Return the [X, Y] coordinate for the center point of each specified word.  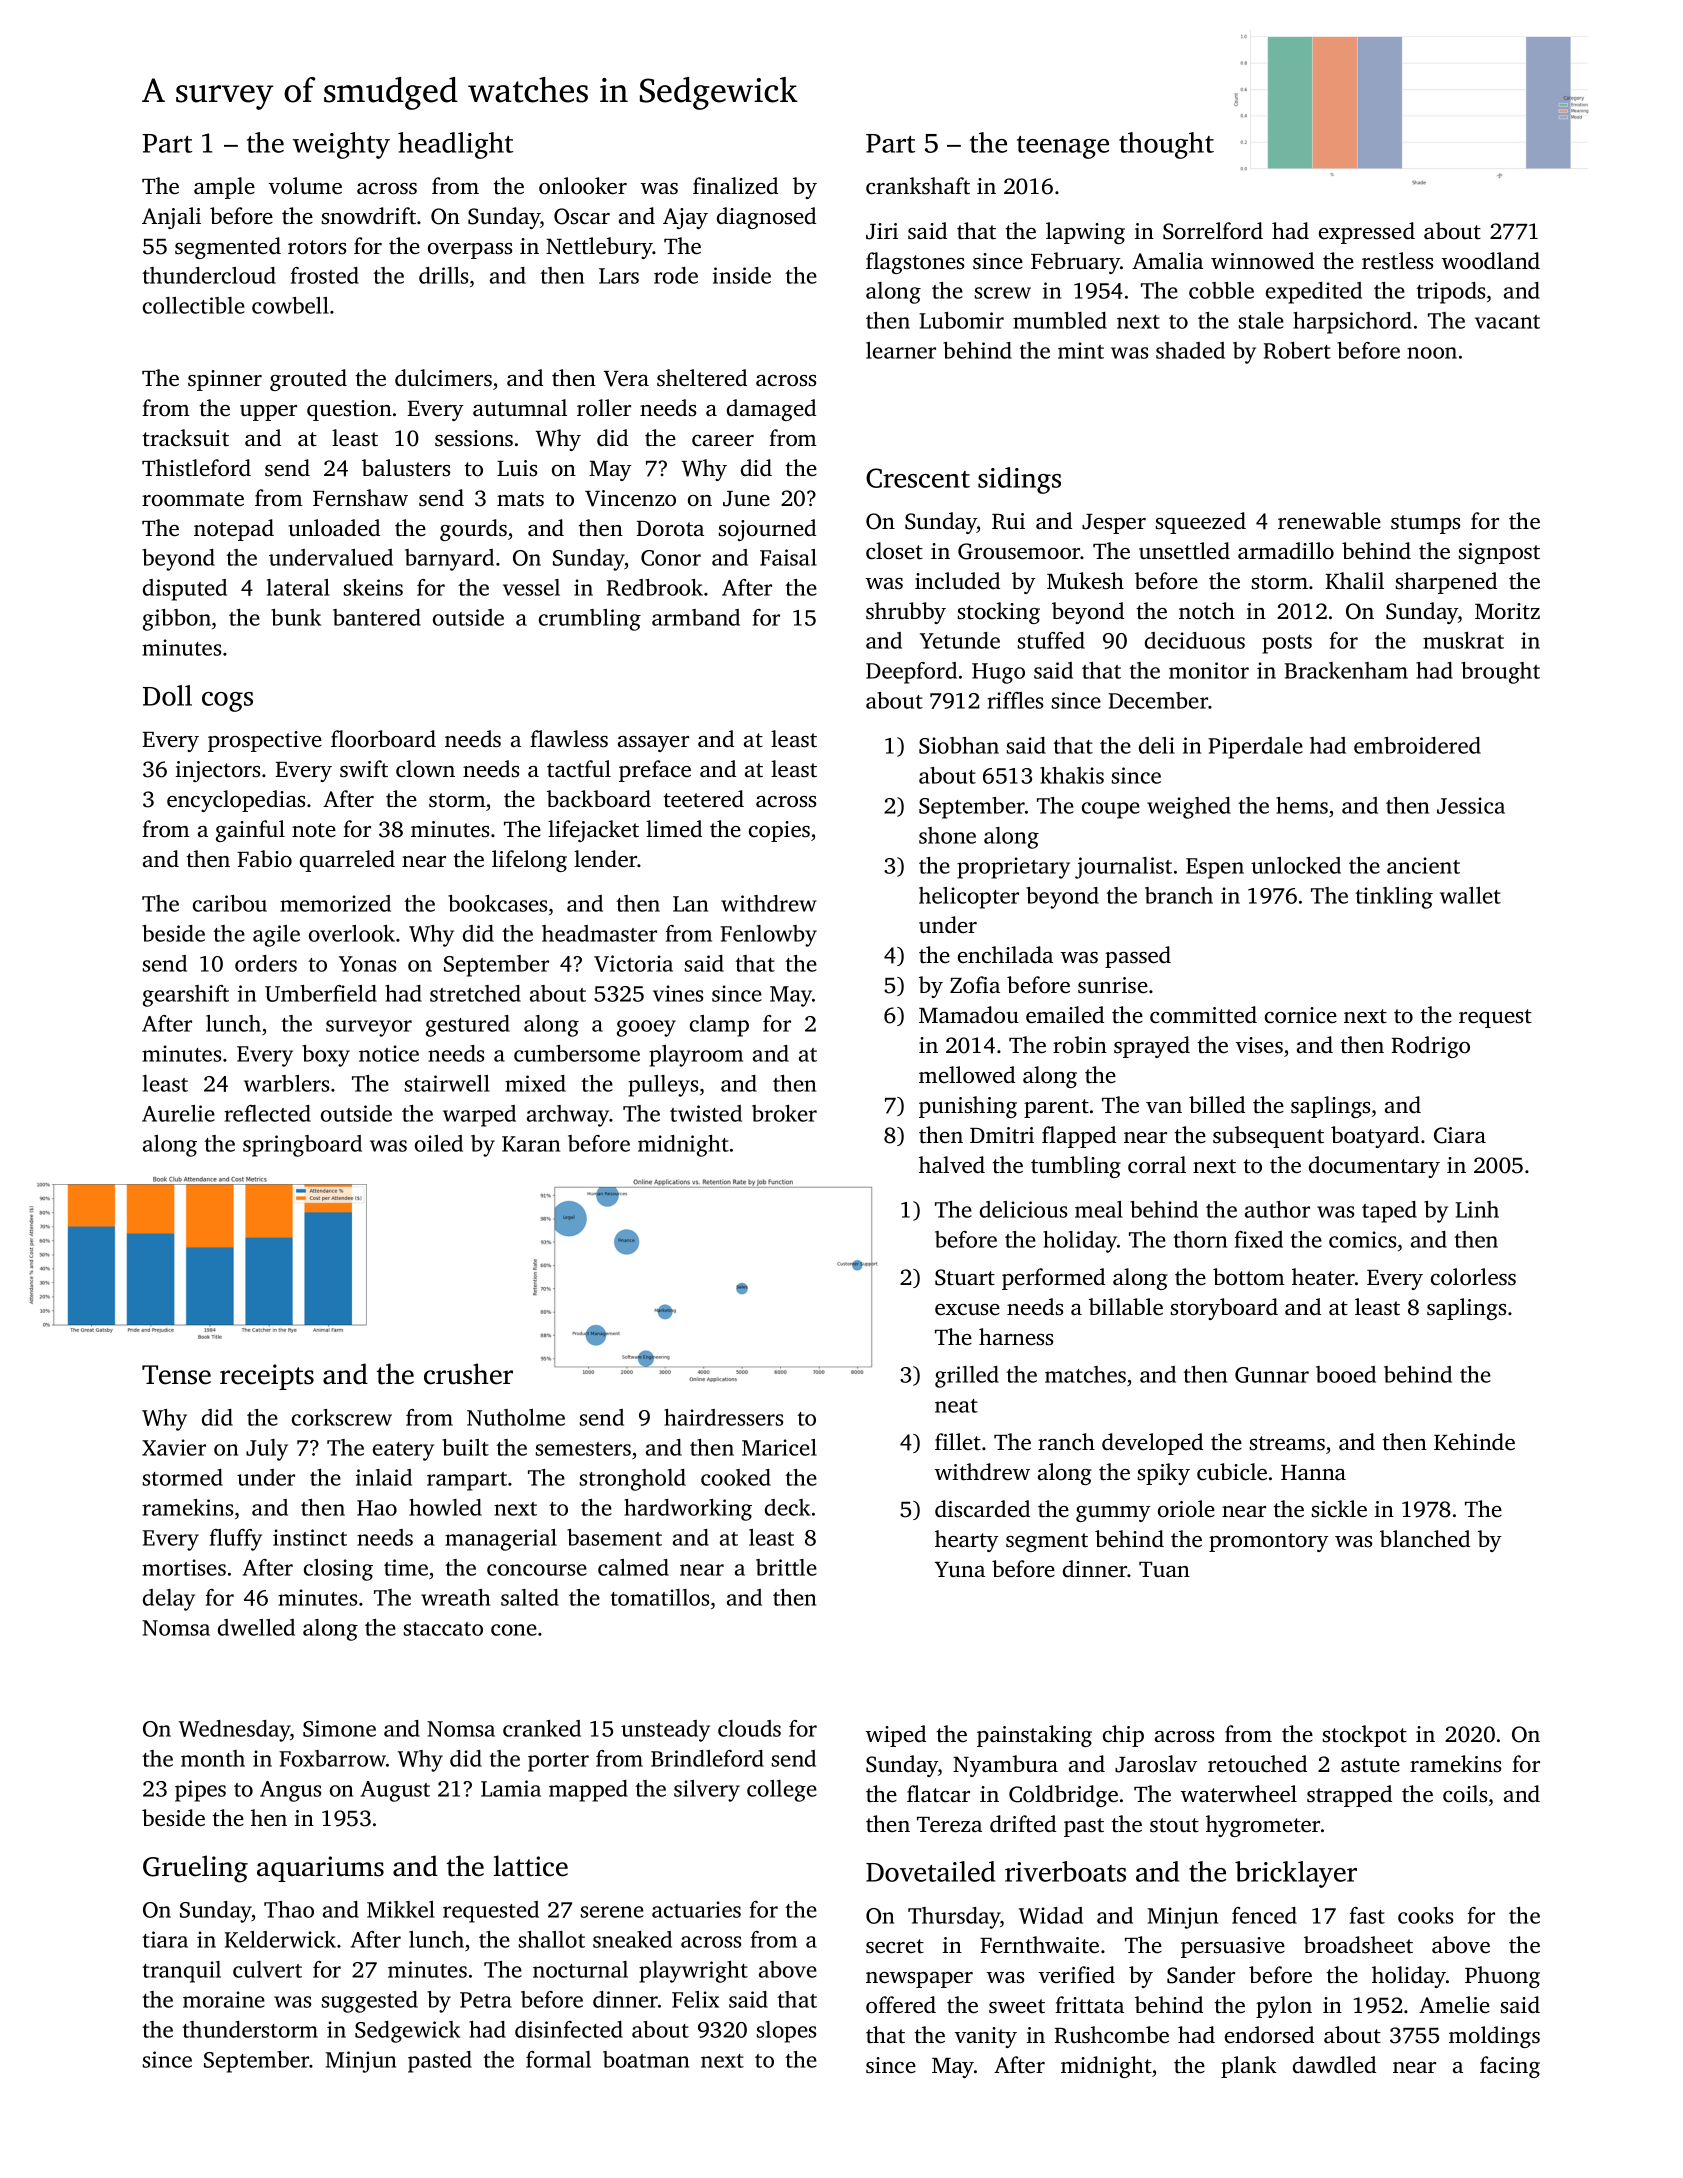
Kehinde [1474, 1442]
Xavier [174, 1447]
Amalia [1167, 260]
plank [1249, 2067]
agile [276, 936]
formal [558, 2059]
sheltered [702, 378]
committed [1203, 1015]
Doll [167, 695]
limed [674, 828]
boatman [646, 2059]
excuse [967, 1310]
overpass [470, 251]
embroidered [1417, 745]
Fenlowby [768, 936]
